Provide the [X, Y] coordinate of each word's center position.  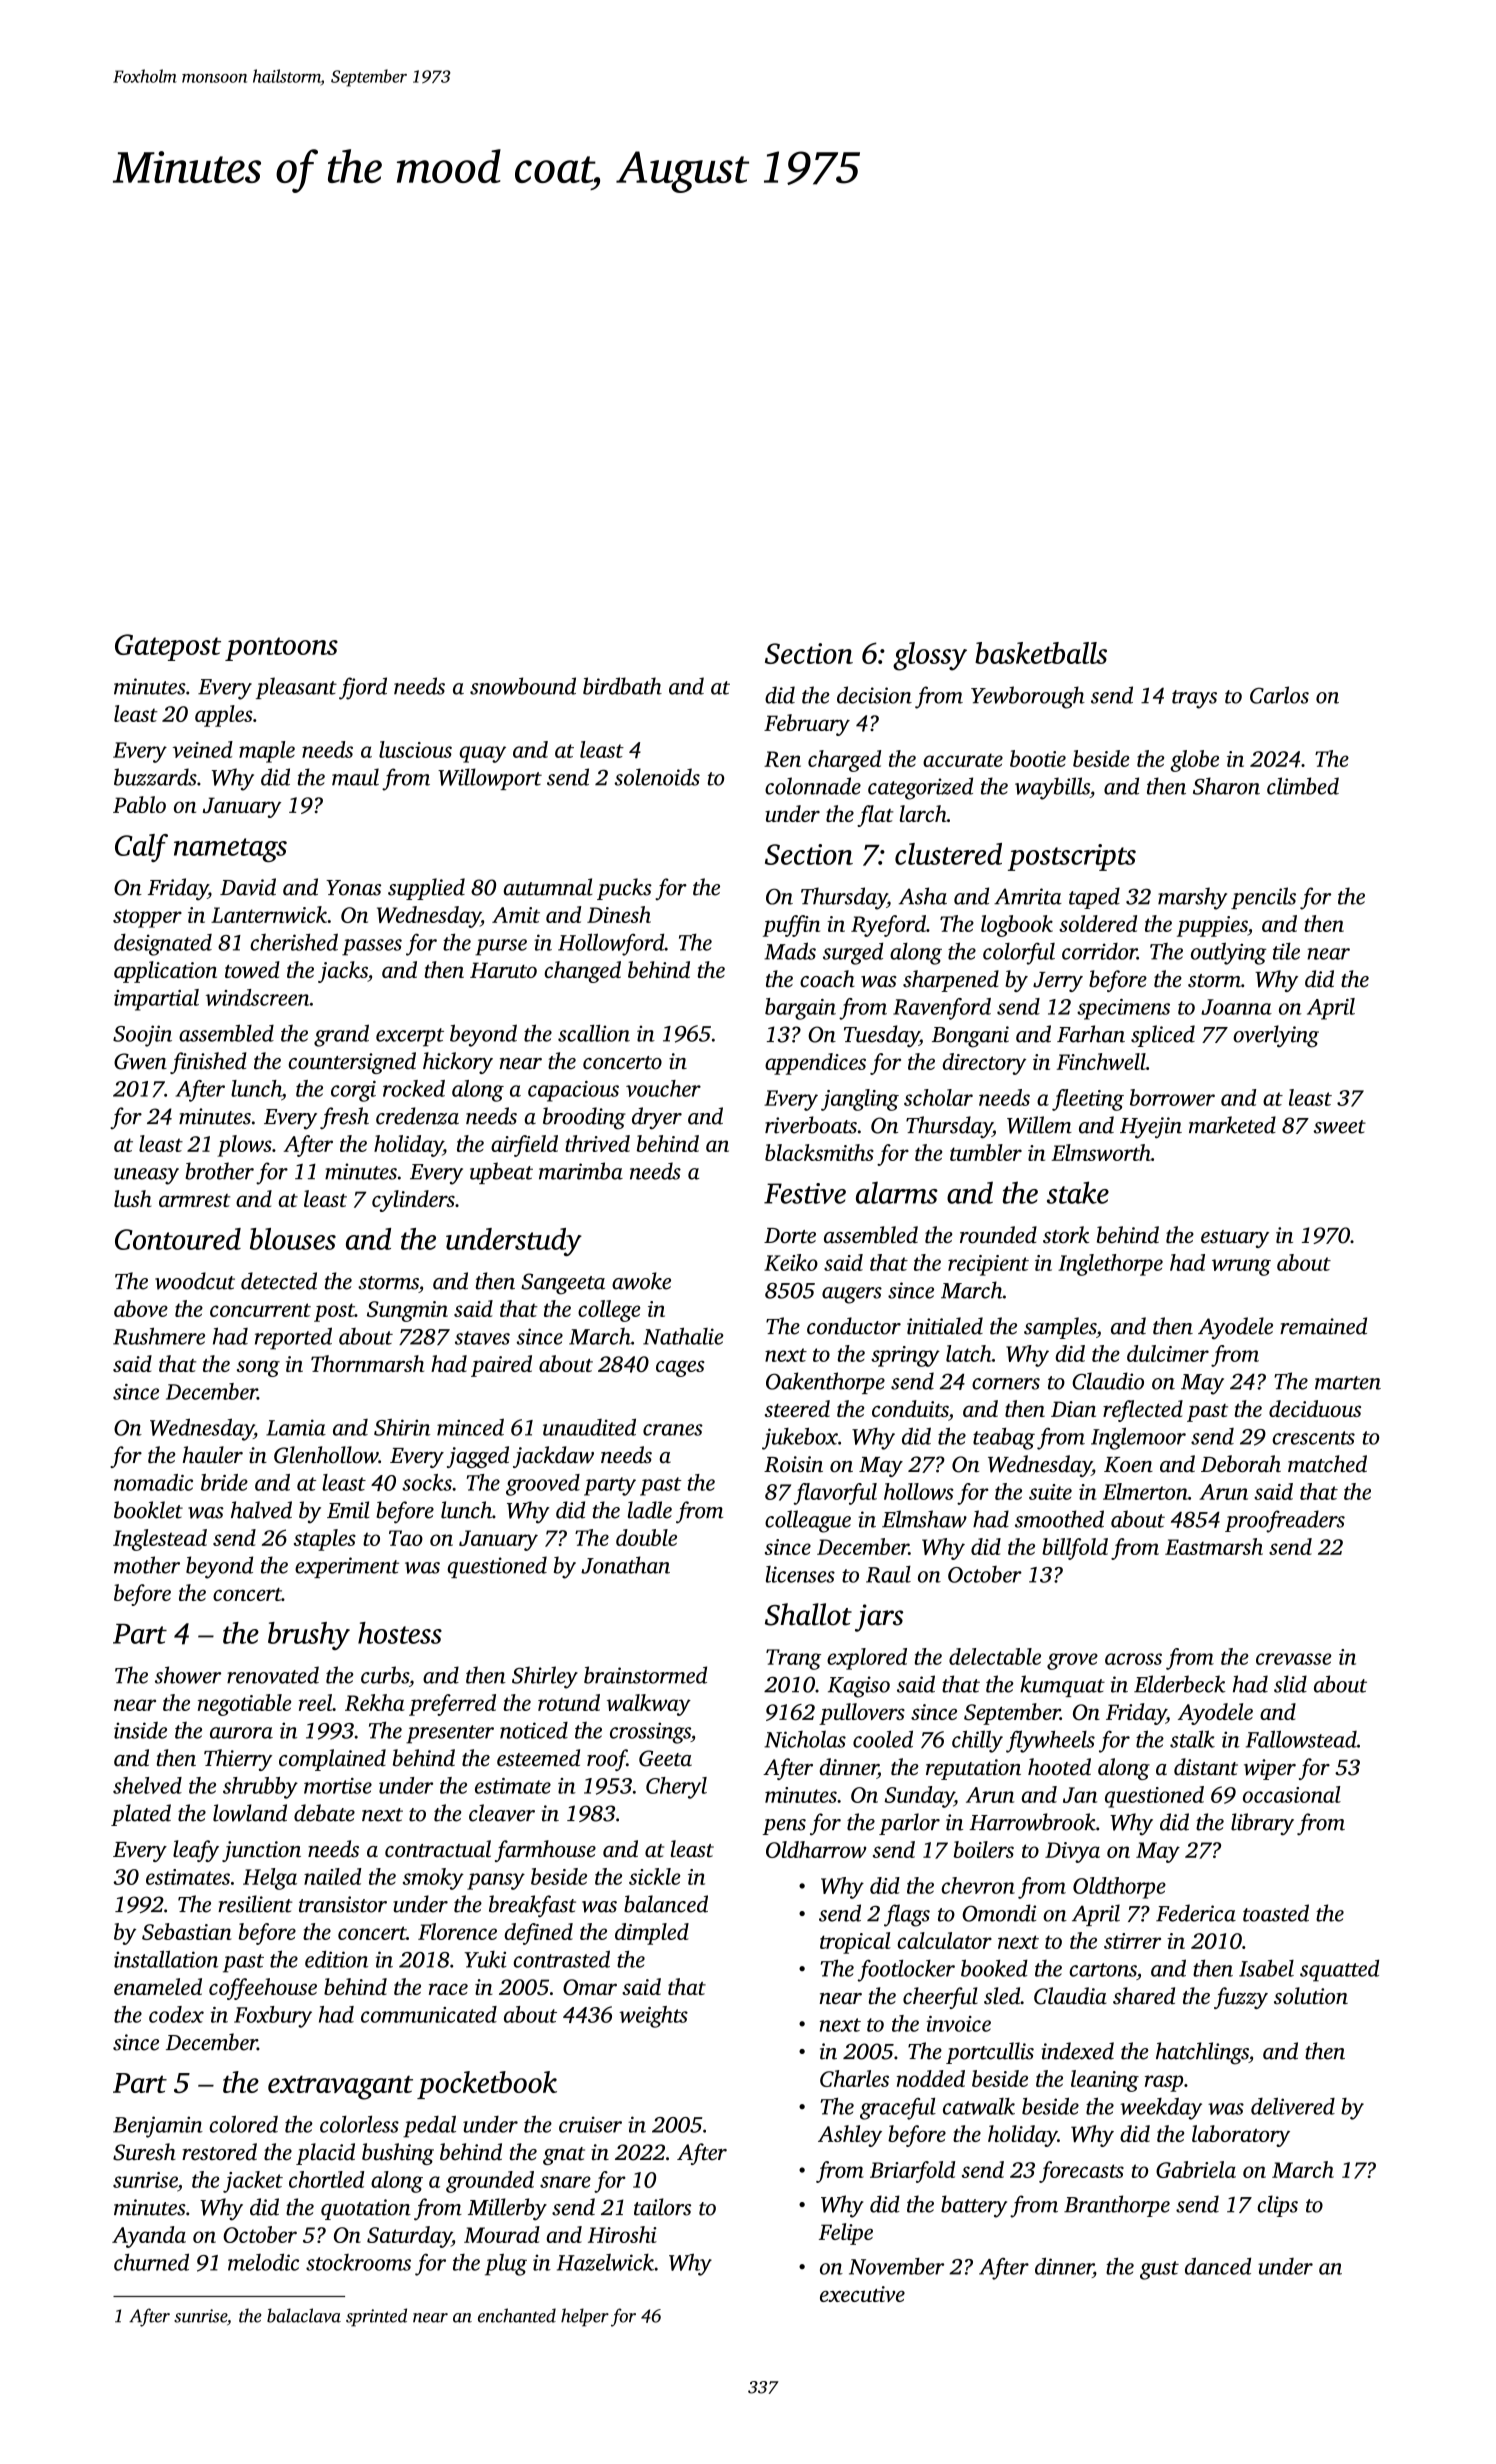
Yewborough [1028, 697]
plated [141, 1815]
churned [151, 2262]
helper [585, 2317]
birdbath [622, 686]
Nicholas [805, 1739]
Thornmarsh [367, 1363]
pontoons [281, 649]
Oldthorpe [1119, 1888]
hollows [918, 1491]
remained [1323, 1326]
